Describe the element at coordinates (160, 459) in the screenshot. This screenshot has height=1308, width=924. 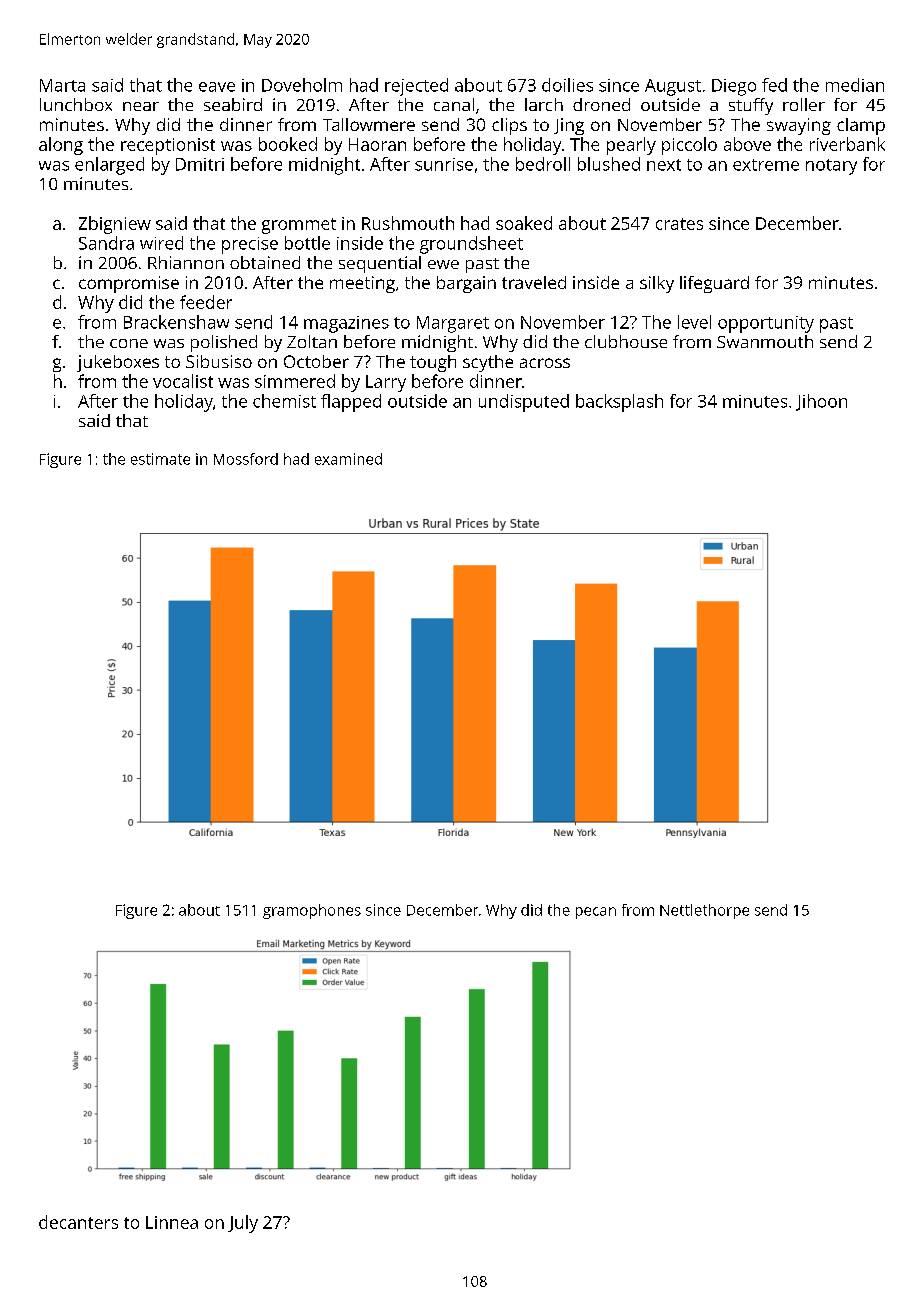
I see `estimate` at that location.
